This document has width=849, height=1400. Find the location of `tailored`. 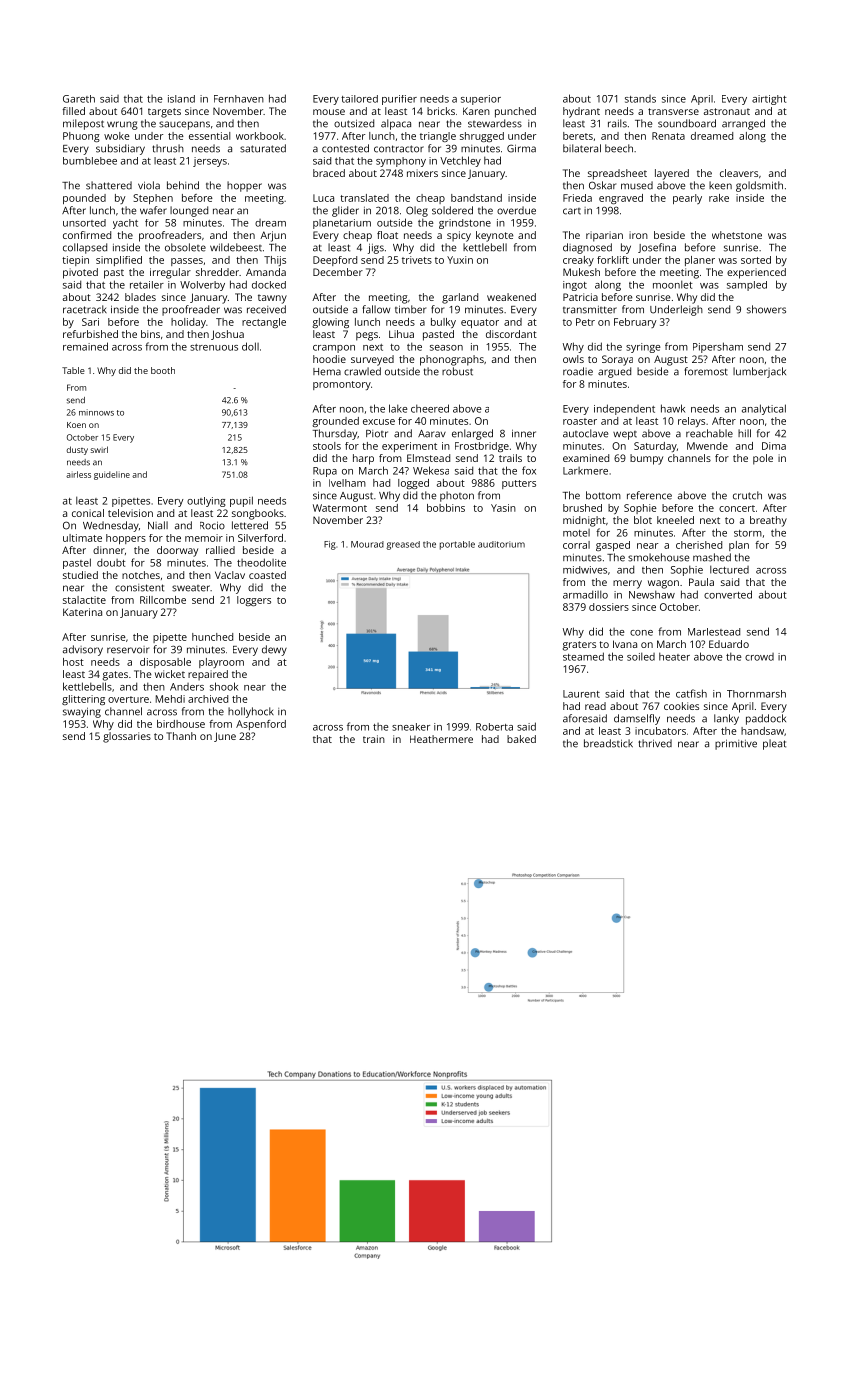

tailored is located at coordinates (359, 99).
